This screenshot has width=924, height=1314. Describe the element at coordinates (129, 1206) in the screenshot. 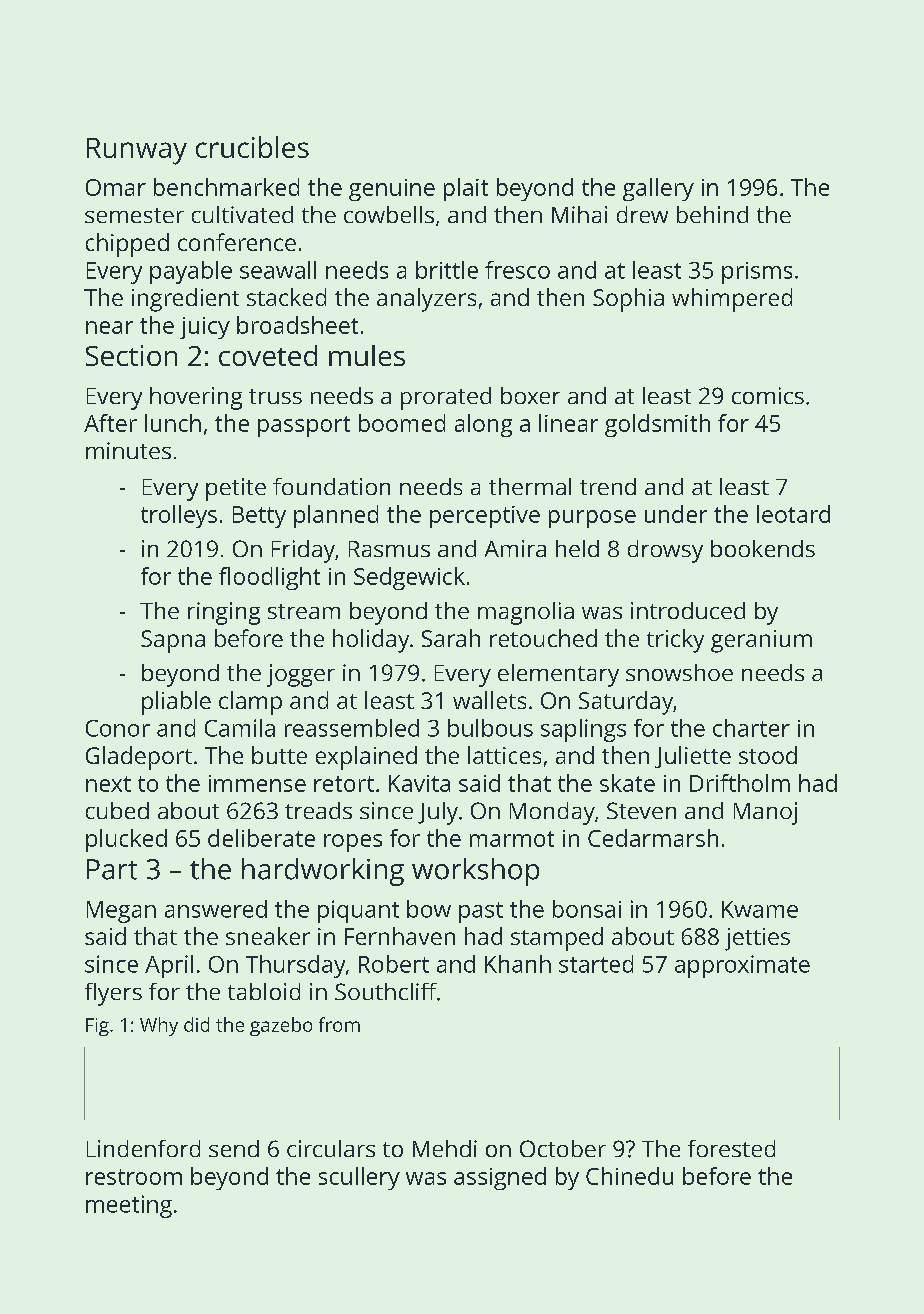

I see `meeting` at that location.
